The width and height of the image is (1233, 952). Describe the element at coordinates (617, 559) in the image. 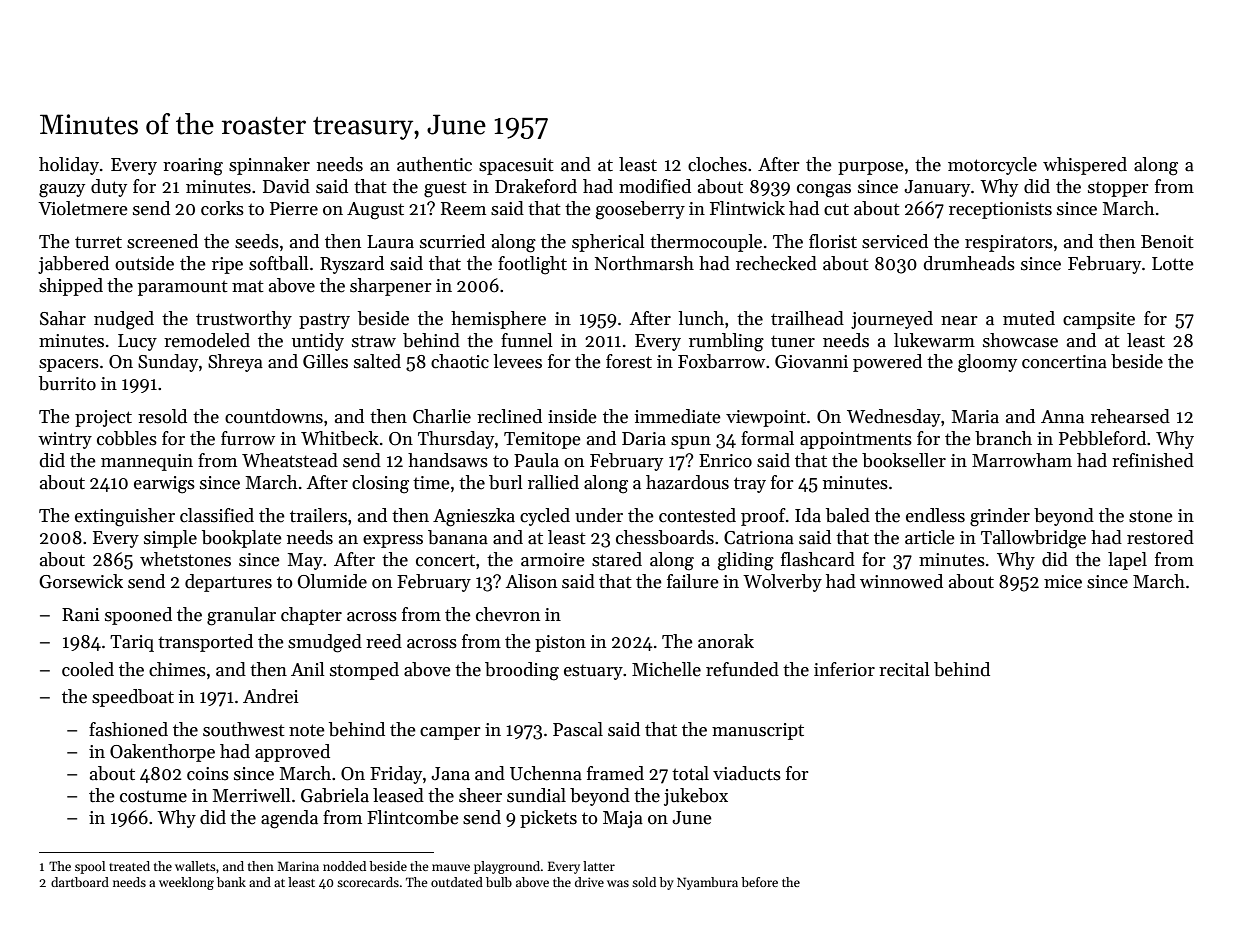

I see `stared` at that location.
